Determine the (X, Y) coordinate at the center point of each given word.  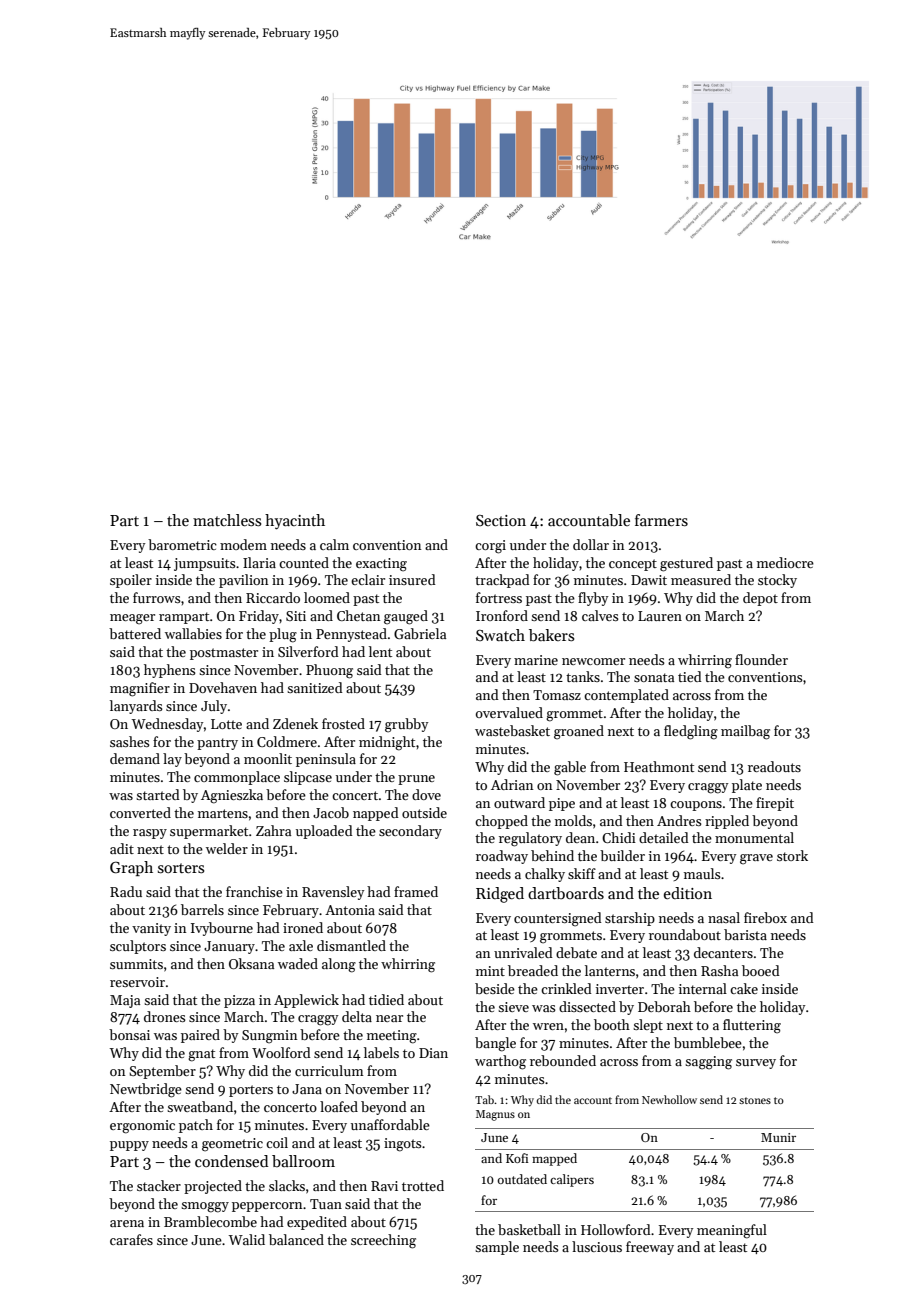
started (158, 794)
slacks (287, 1185)
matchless (227, 520)
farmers (661, 520)
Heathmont (659, 766)
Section (501, 520)
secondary (410, 832)
